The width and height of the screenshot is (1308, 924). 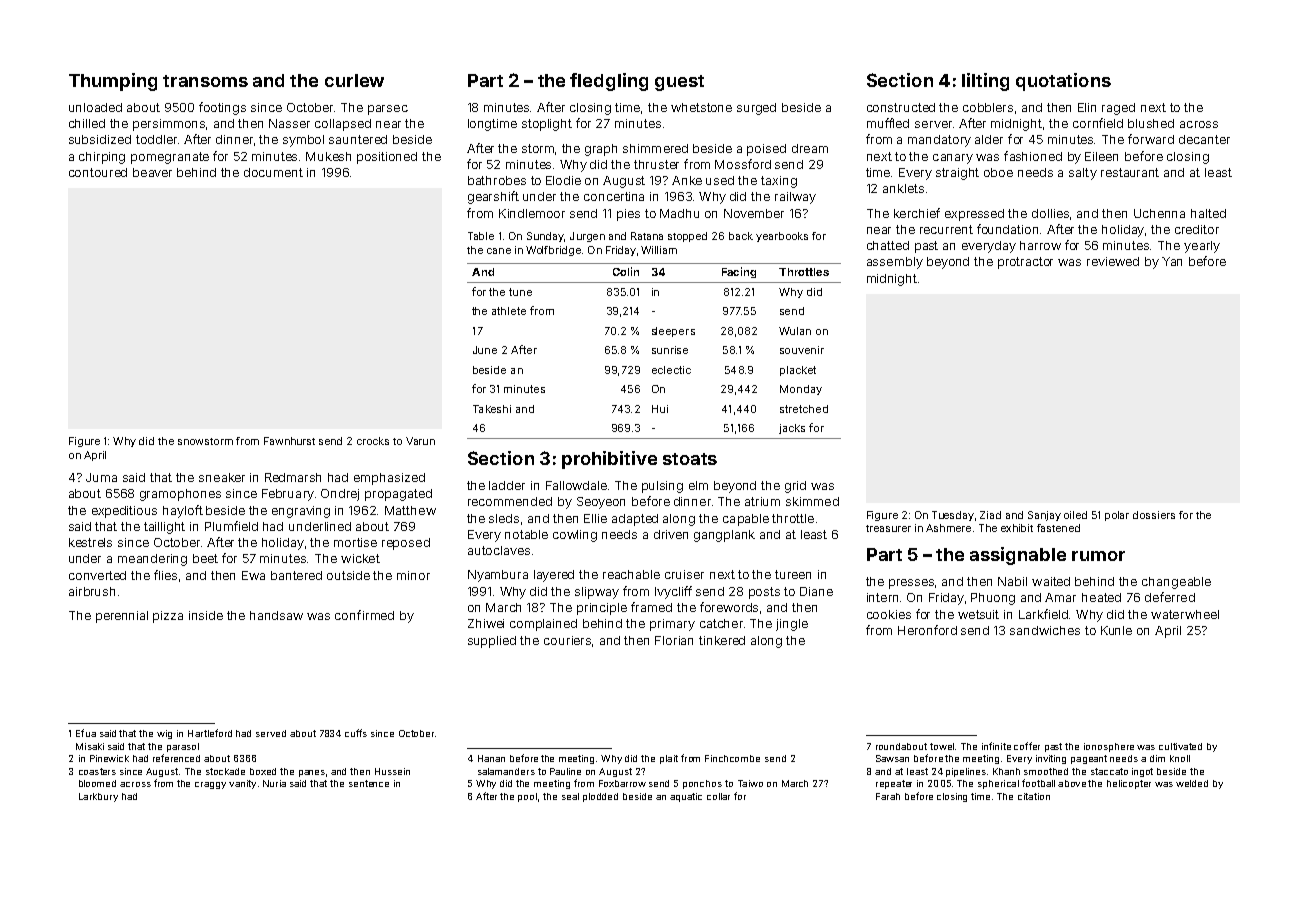 I want to click on quotations, so click(x=1063, y=82).
